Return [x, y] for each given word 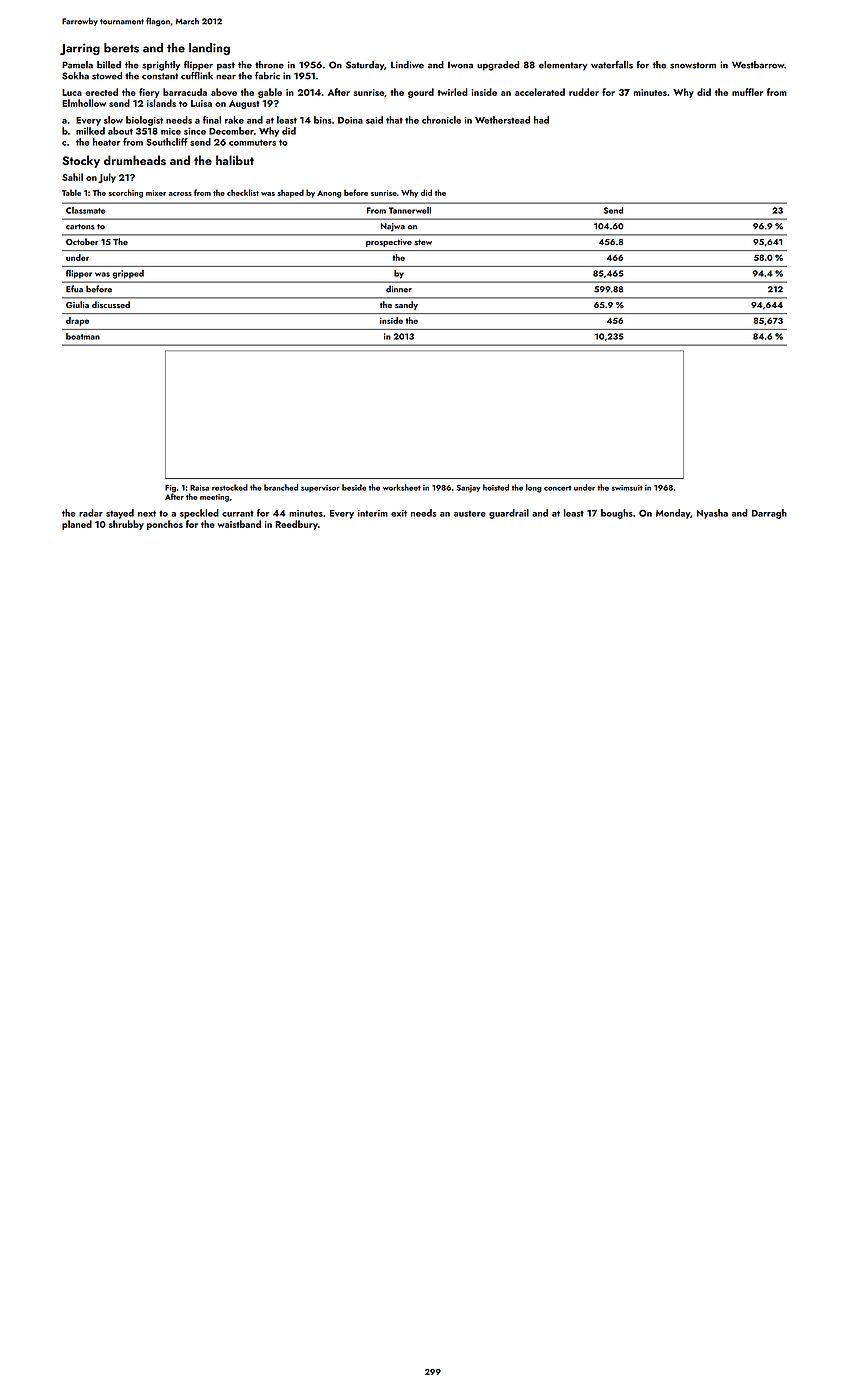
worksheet [402, 487]
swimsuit [627, 488]
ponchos [165, 525]
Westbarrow [758, 65]
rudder [584, 92]
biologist [144, 121]
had [541, 120]
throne [269, 65]
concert [557, 488]
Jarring [80, 49]
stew [423, 242]
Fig [170, 489]
